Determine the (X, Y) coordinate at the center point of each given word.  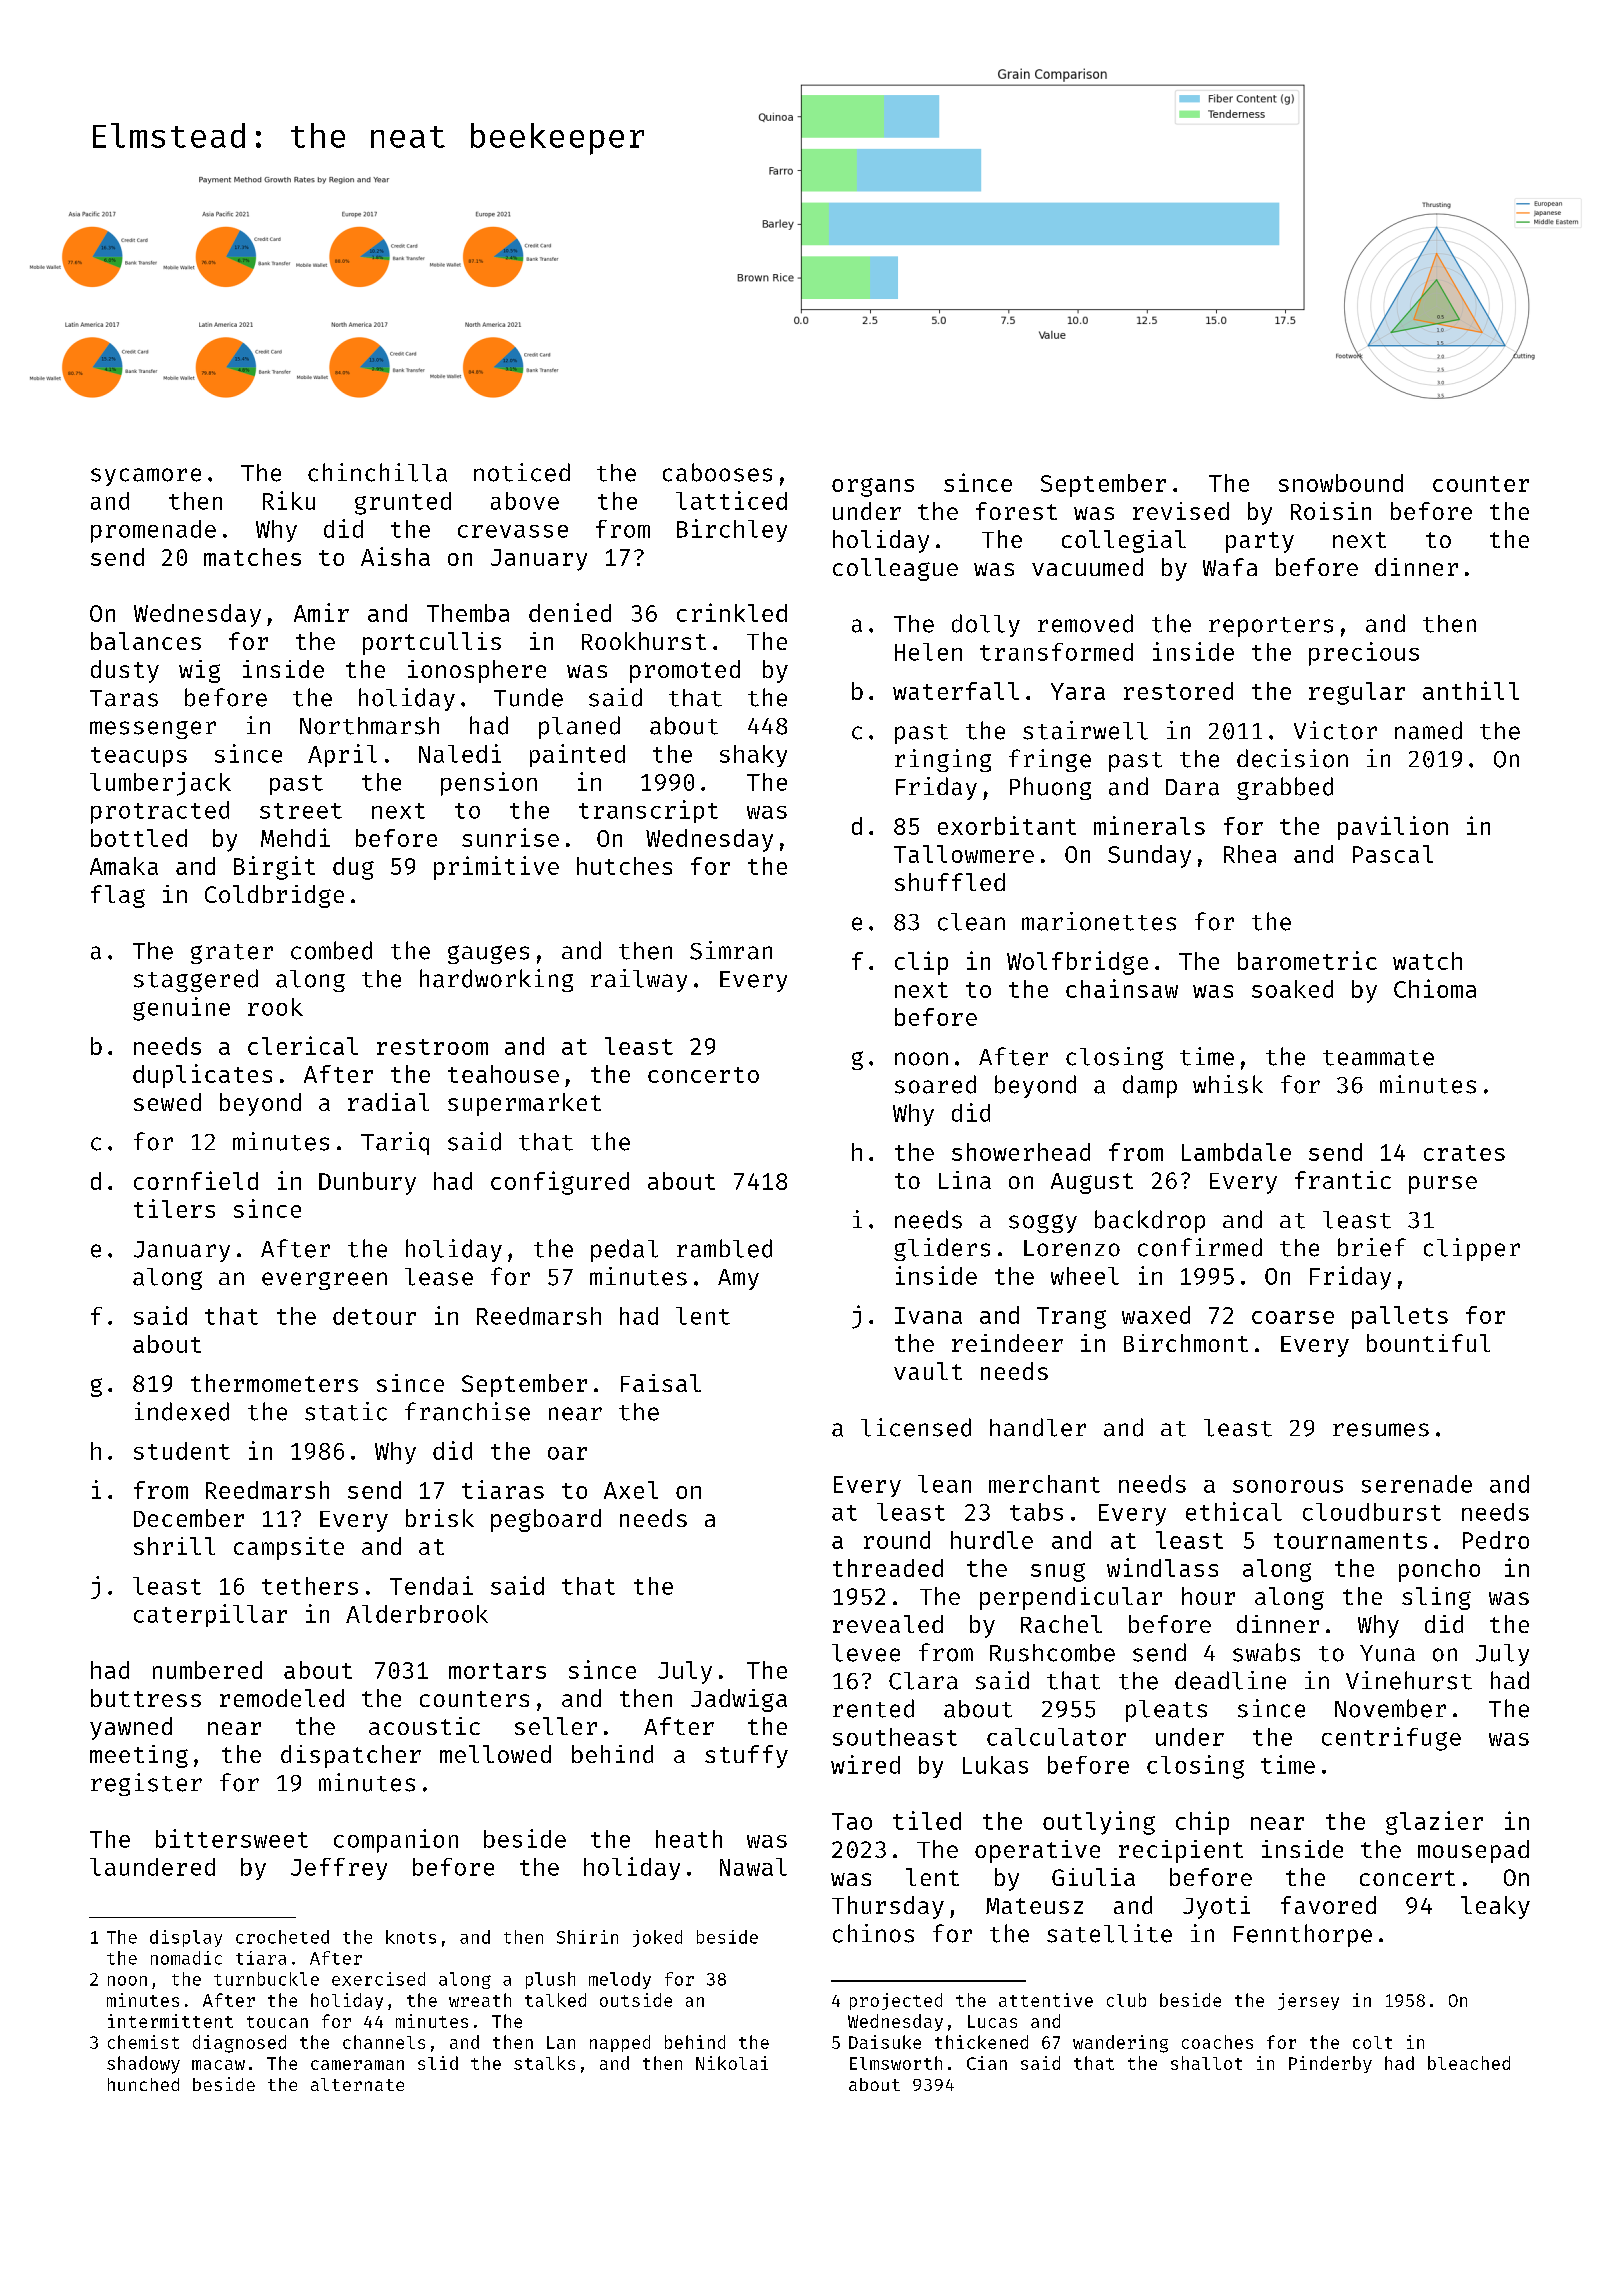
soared (935, 1084)
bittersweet (232, 1838)
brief (1372, 1247)
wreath (480, 2000)
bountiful (1428, 1343)
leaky (1495, 1907)
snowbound (1341, 483)
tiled (927, 1820)
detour (374, 1316)
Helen (928, 652)
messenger (153, 730)
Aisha (395, 556)
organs (873, 487)
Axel (631, 1490)
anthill (1471, 690)
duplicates (202, 1076)
